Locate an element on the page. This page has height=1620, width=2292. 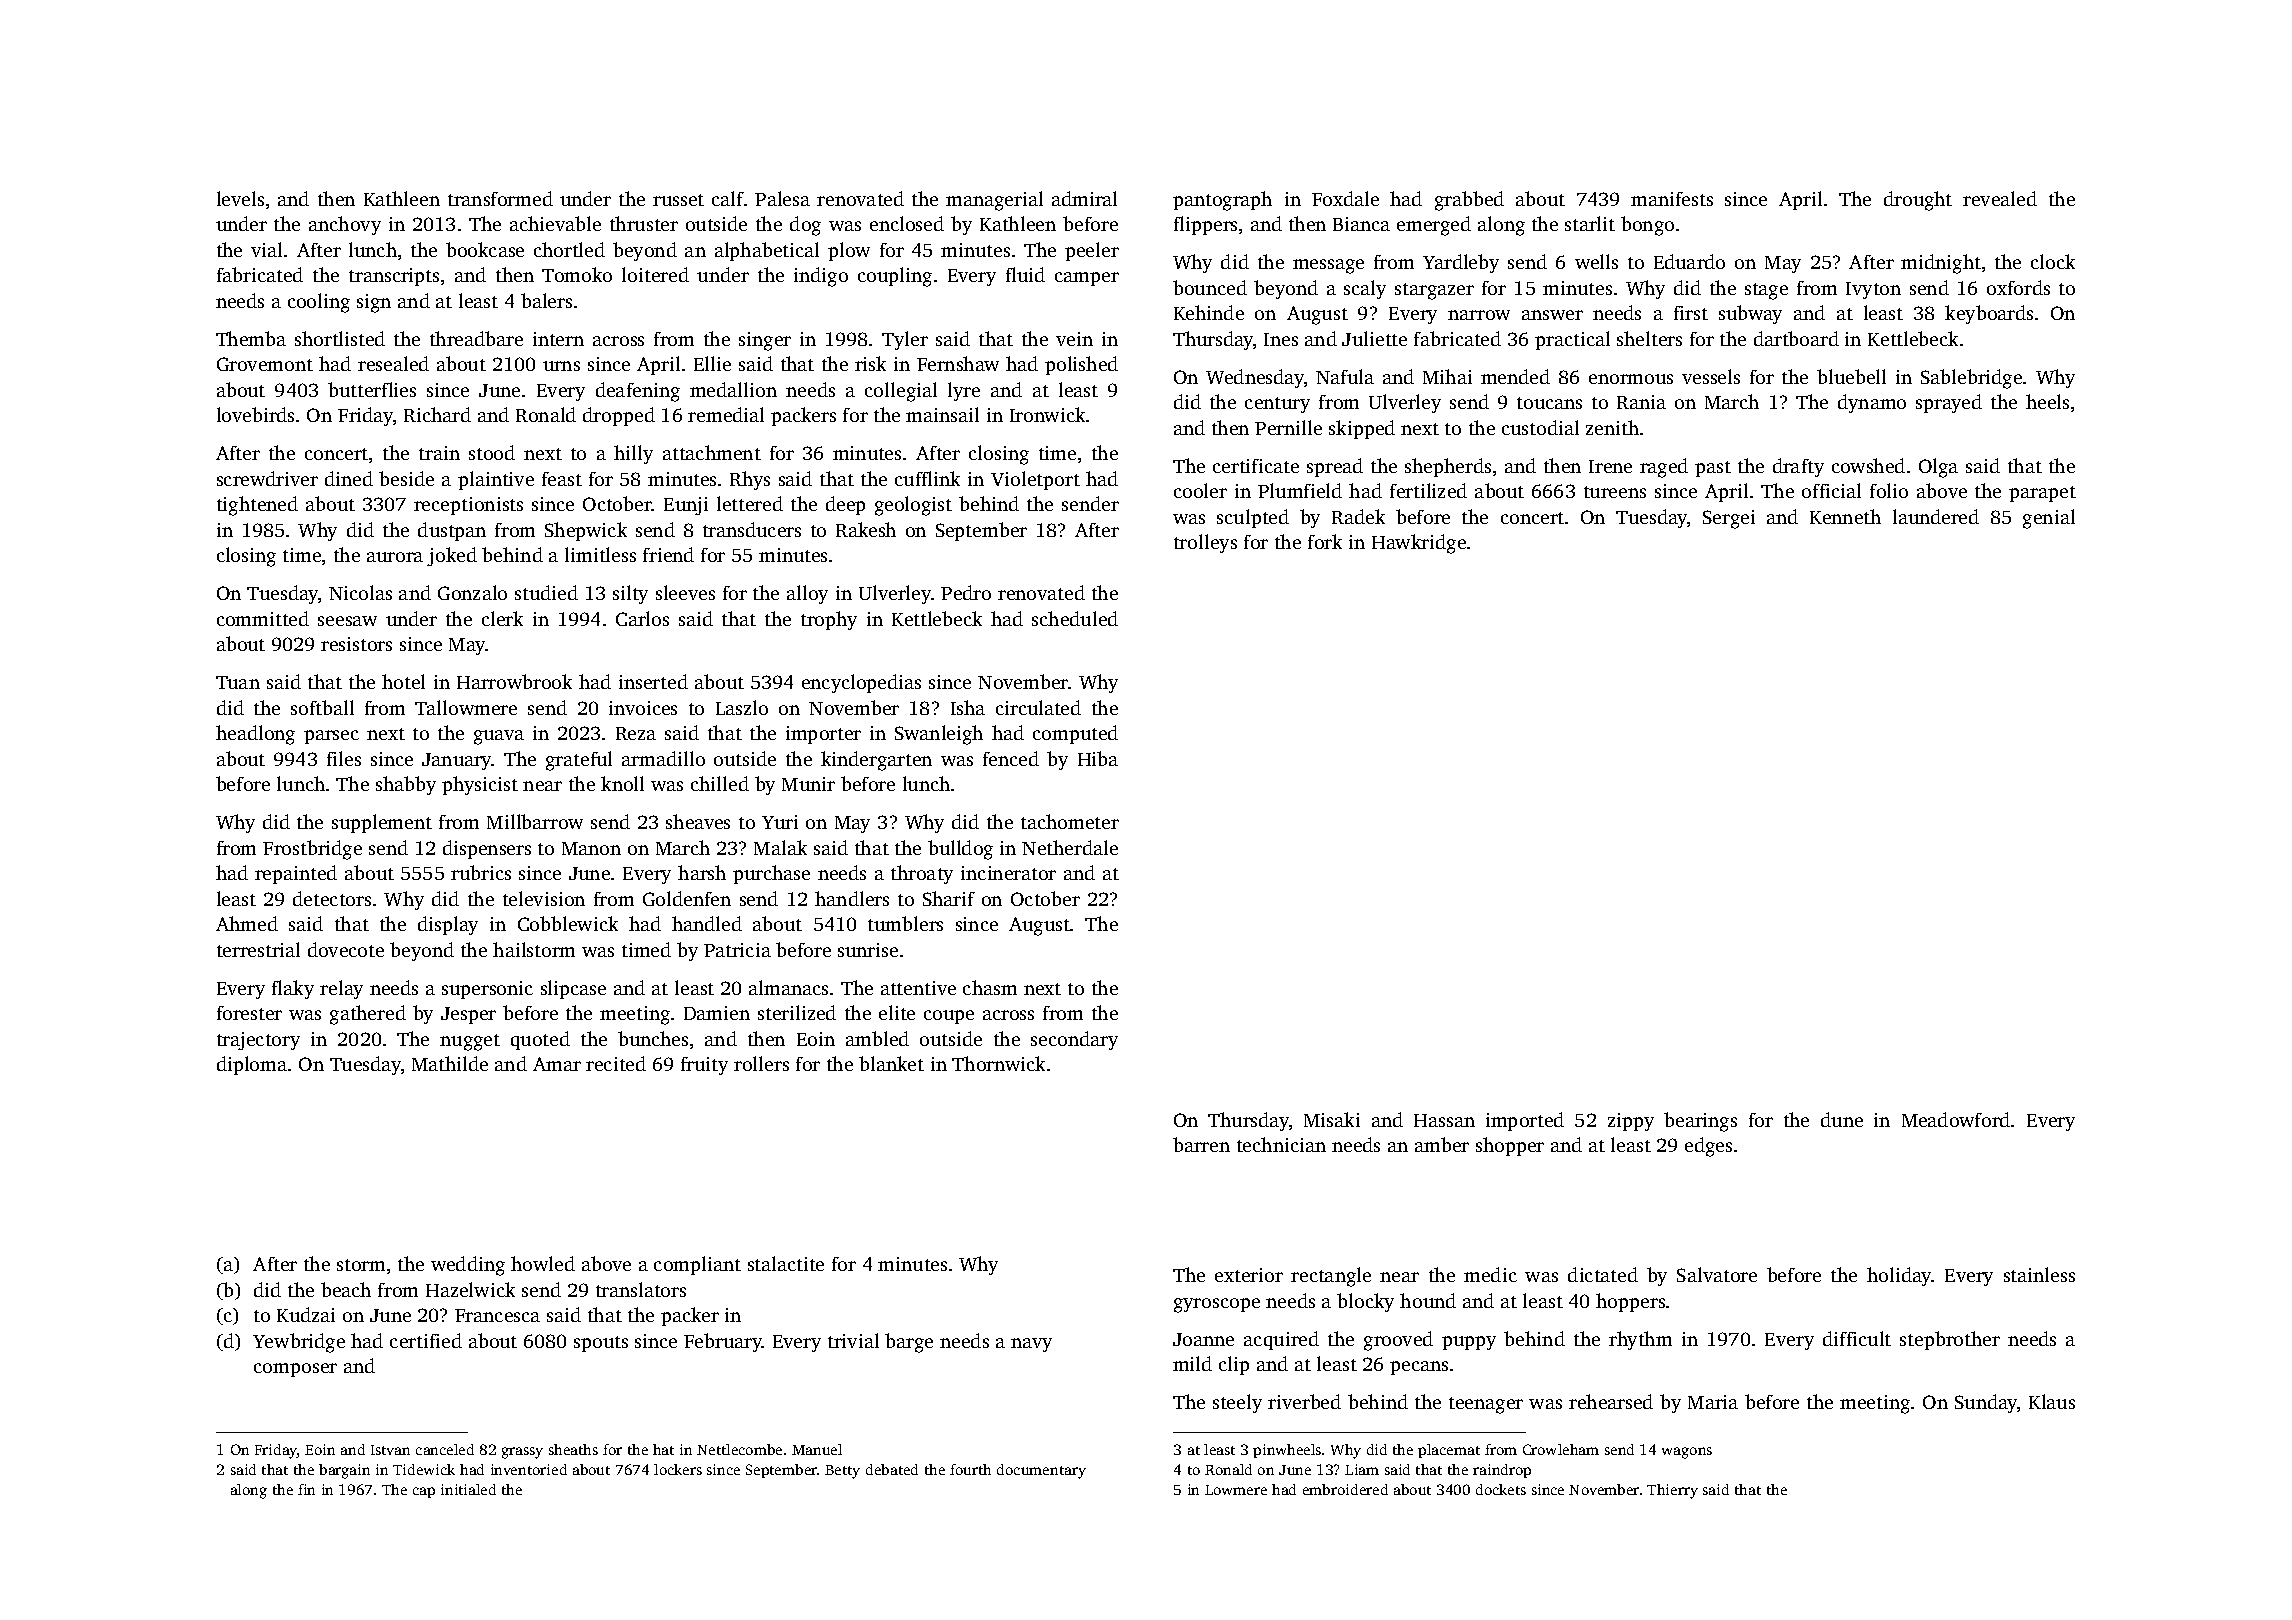
tumblers is located at coordinates (905, 923).
